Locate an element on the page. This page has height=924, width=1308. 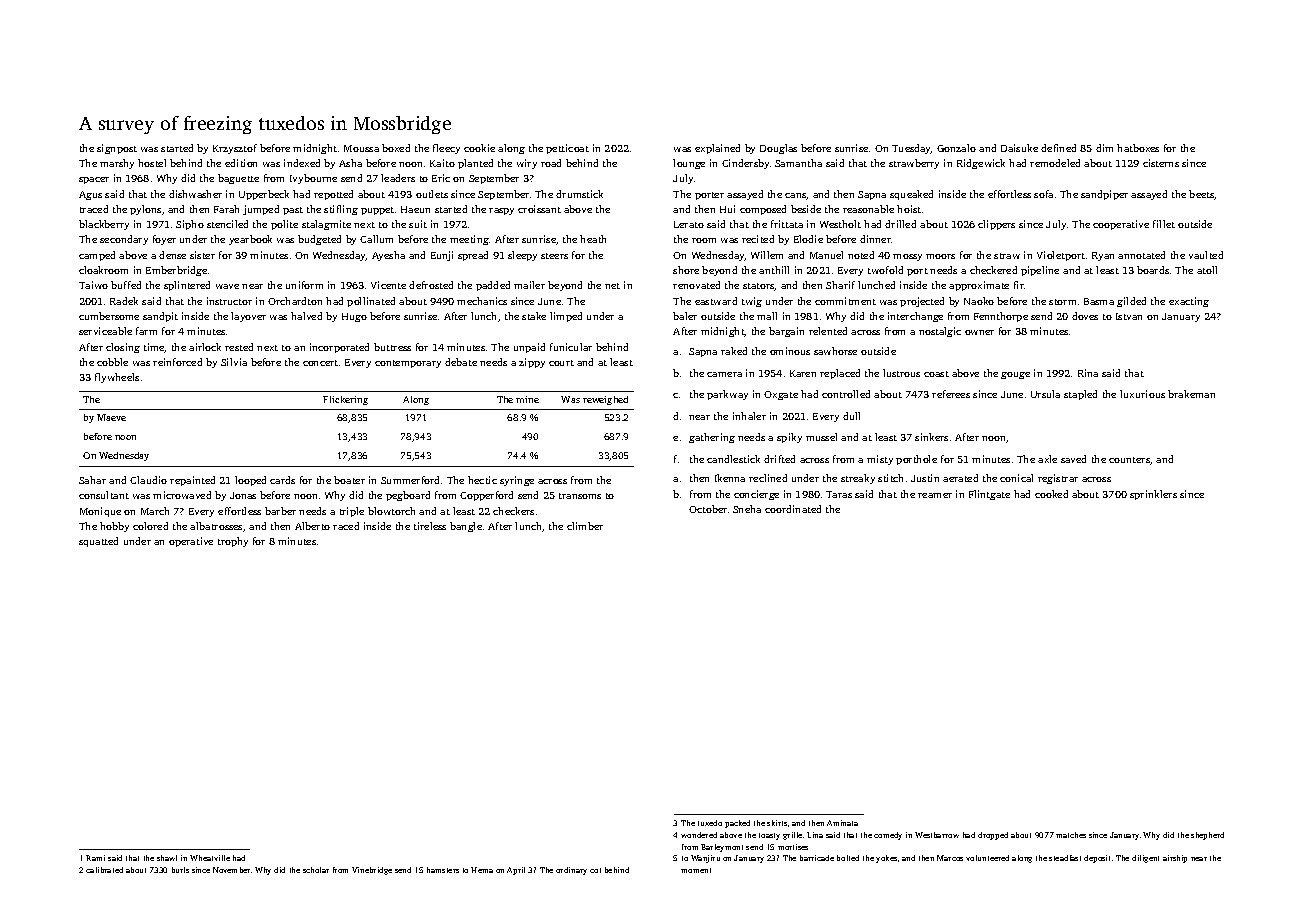
moment is located at coordinates (696, 870).
